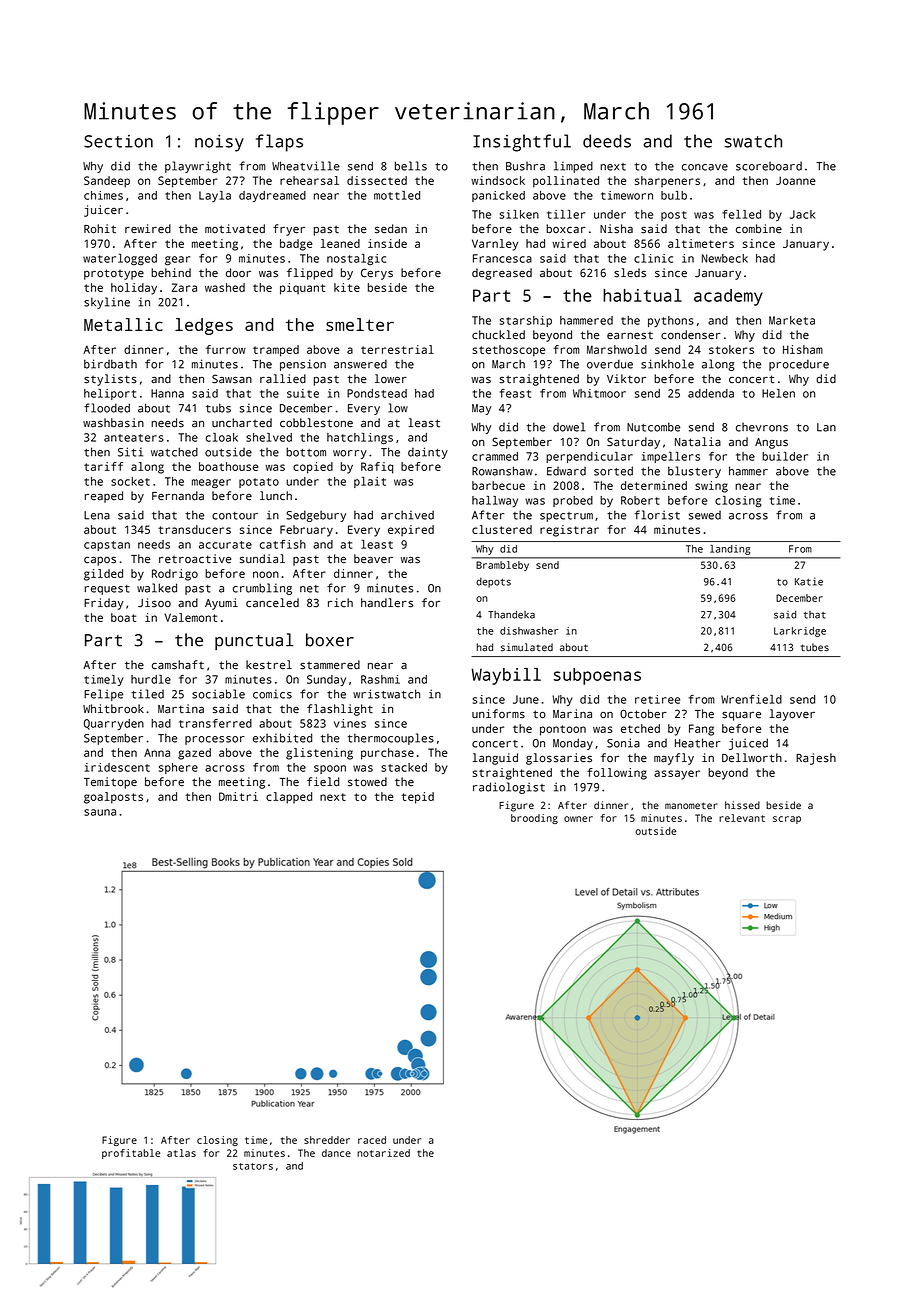 This page has height=1308, width=924. I want to click on swatch, so click(753, 141).
